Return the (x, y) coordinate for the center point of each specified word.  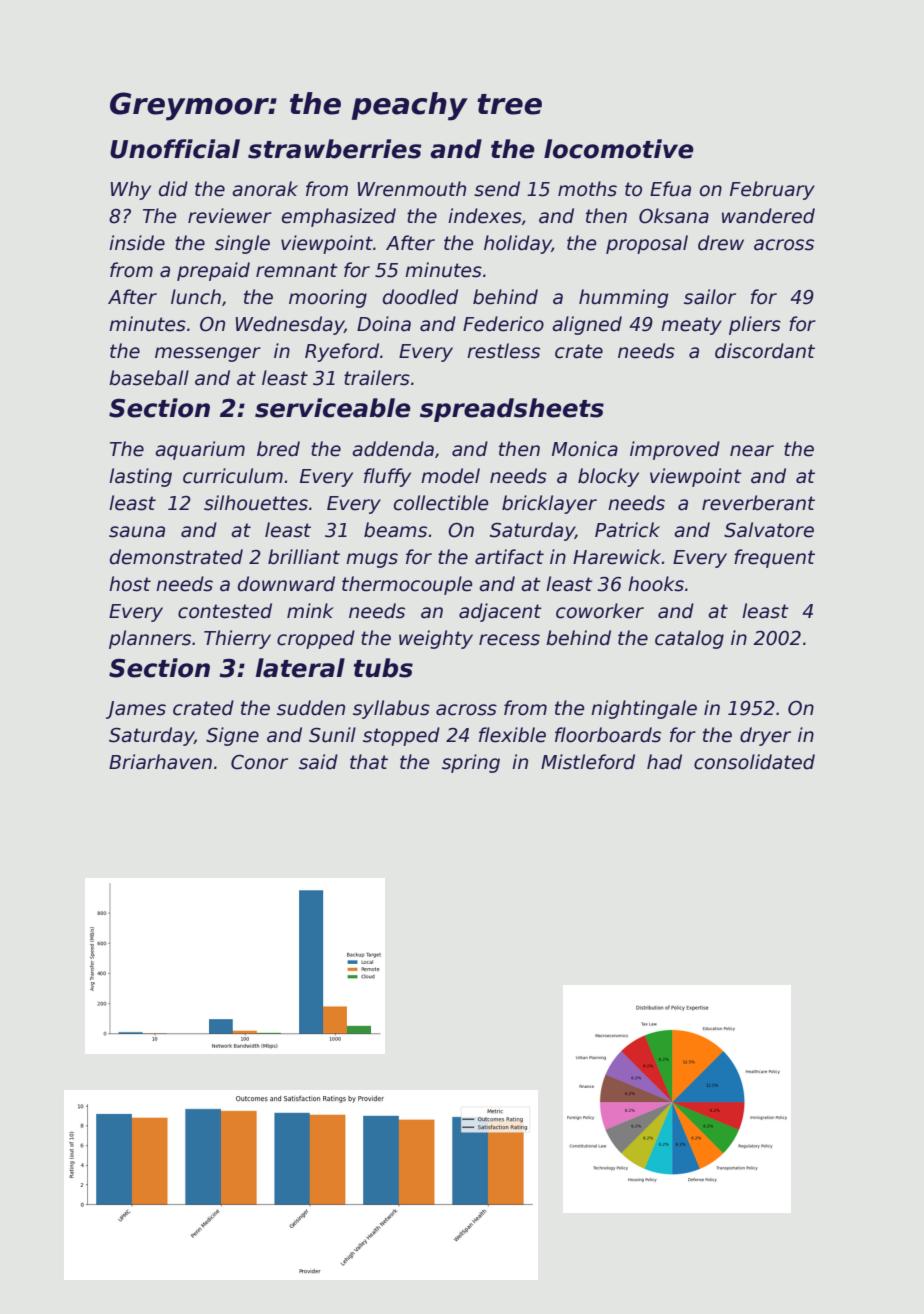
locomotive (619, 149)
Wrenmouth (412, 189)
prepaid (213, 271)
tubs (383, 668)
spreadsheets (512, 410)
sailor (710, 297)
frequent (774, 558)
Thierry (237, 639)
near (752, 451)
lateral (300, 668)
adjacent (500, 612)
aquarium (200, 450)
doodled (420, 297)
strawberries (334, 149)
